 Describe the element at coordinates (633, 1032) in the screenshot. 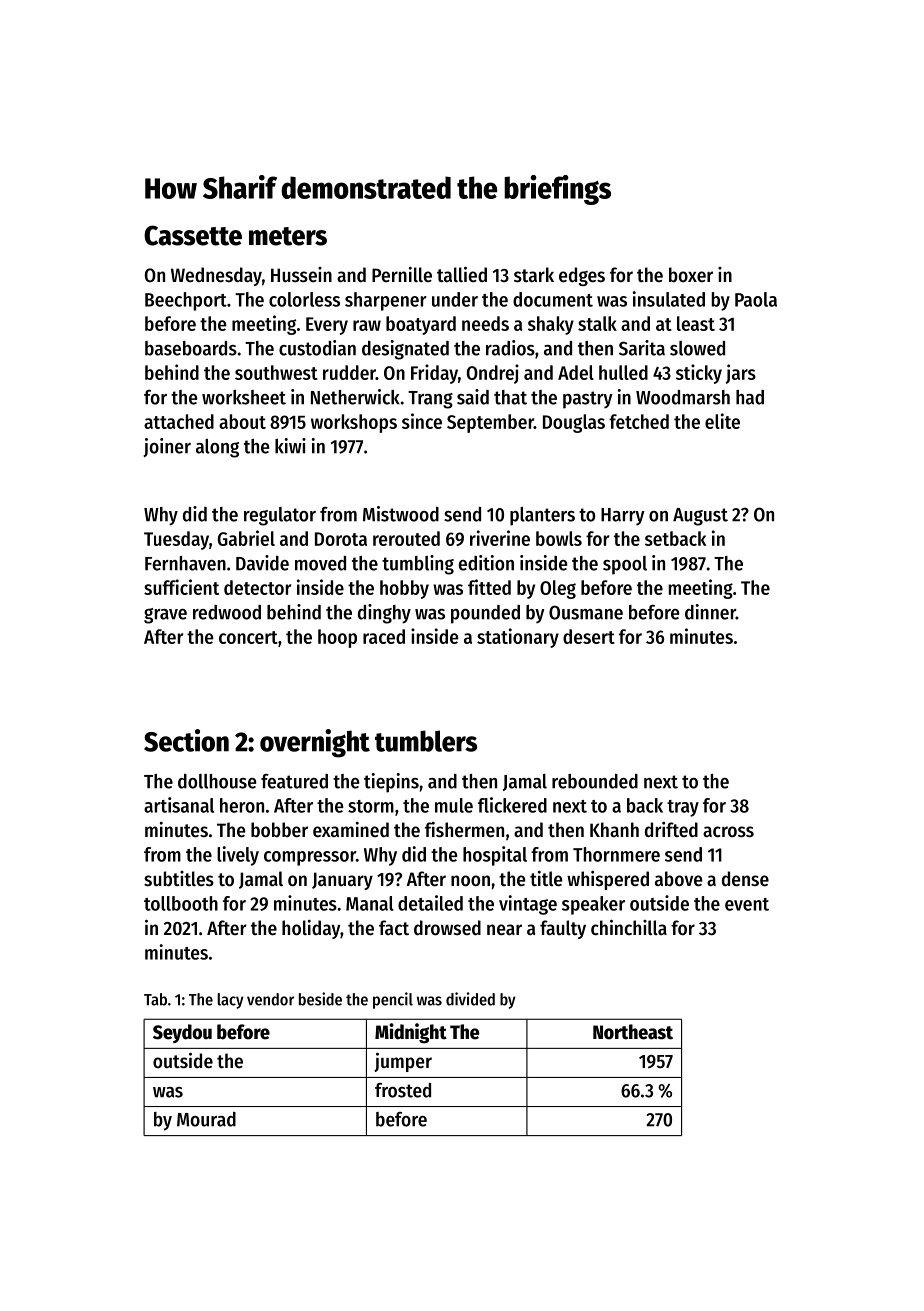

I see `Northeast` at that location.
